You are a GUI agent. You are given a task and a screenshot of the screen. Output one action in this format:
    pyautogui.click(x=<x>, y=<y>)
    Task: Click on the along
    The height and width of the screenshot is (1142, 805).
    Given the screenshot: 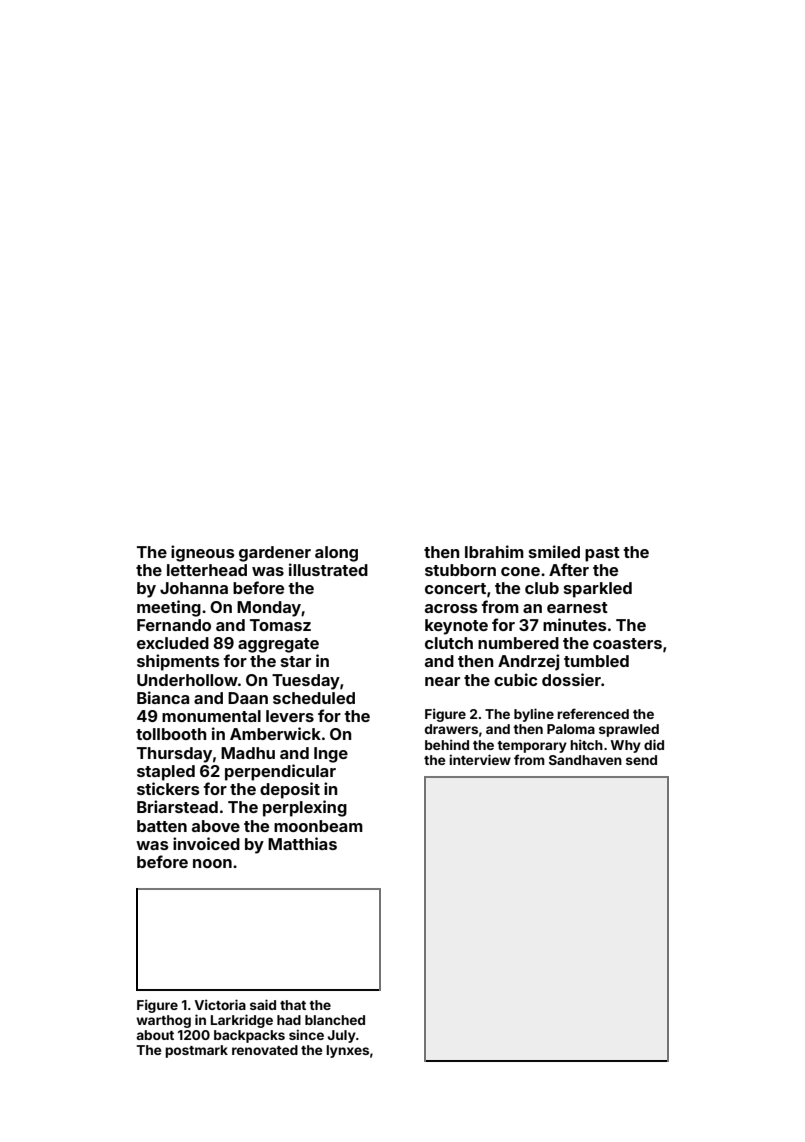 What is the action you would take?
    pyautogui.click(x=336, y=554)
